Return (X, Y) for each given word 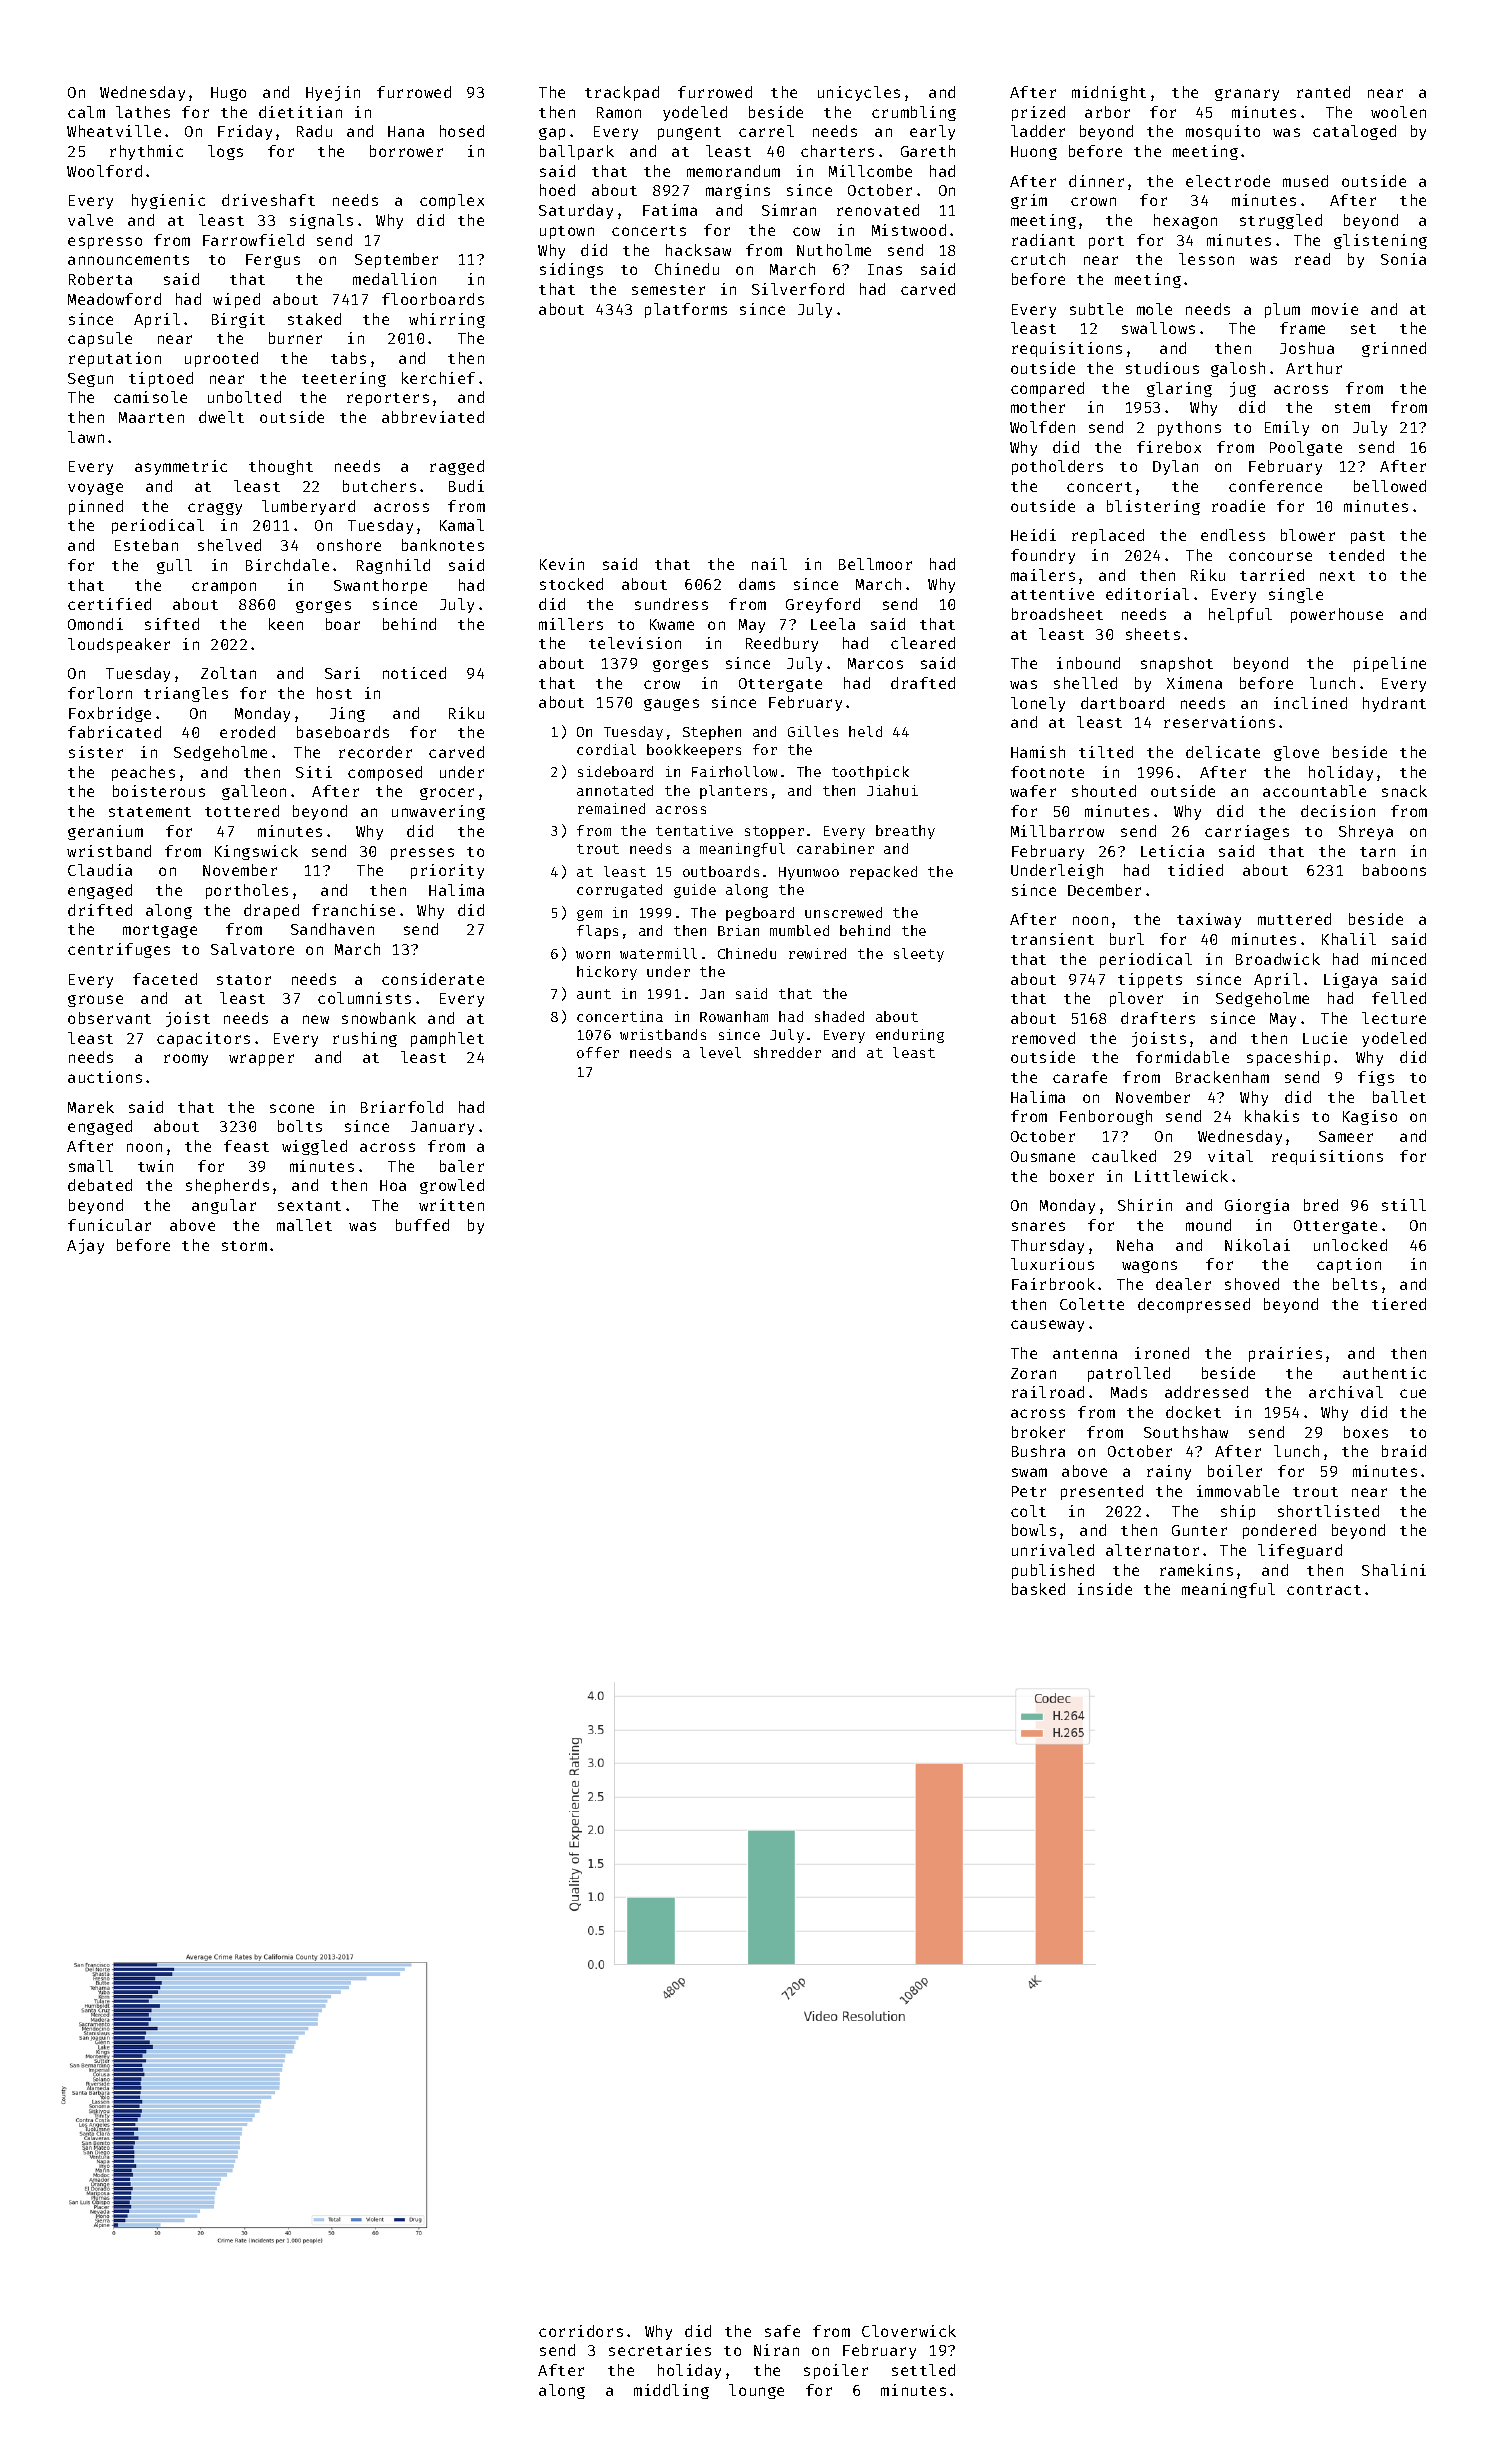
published (1053, 1571)
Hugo (228, 94)
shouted (1104, 791)
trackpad (622, 93)
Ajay (85, 1246)
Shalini (1394, 1570)
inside (1105, 1589)
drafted (923, 683)
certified (109, 604)
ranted (1323, 92)
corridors (581, 2331)
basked (1038, 1589)
